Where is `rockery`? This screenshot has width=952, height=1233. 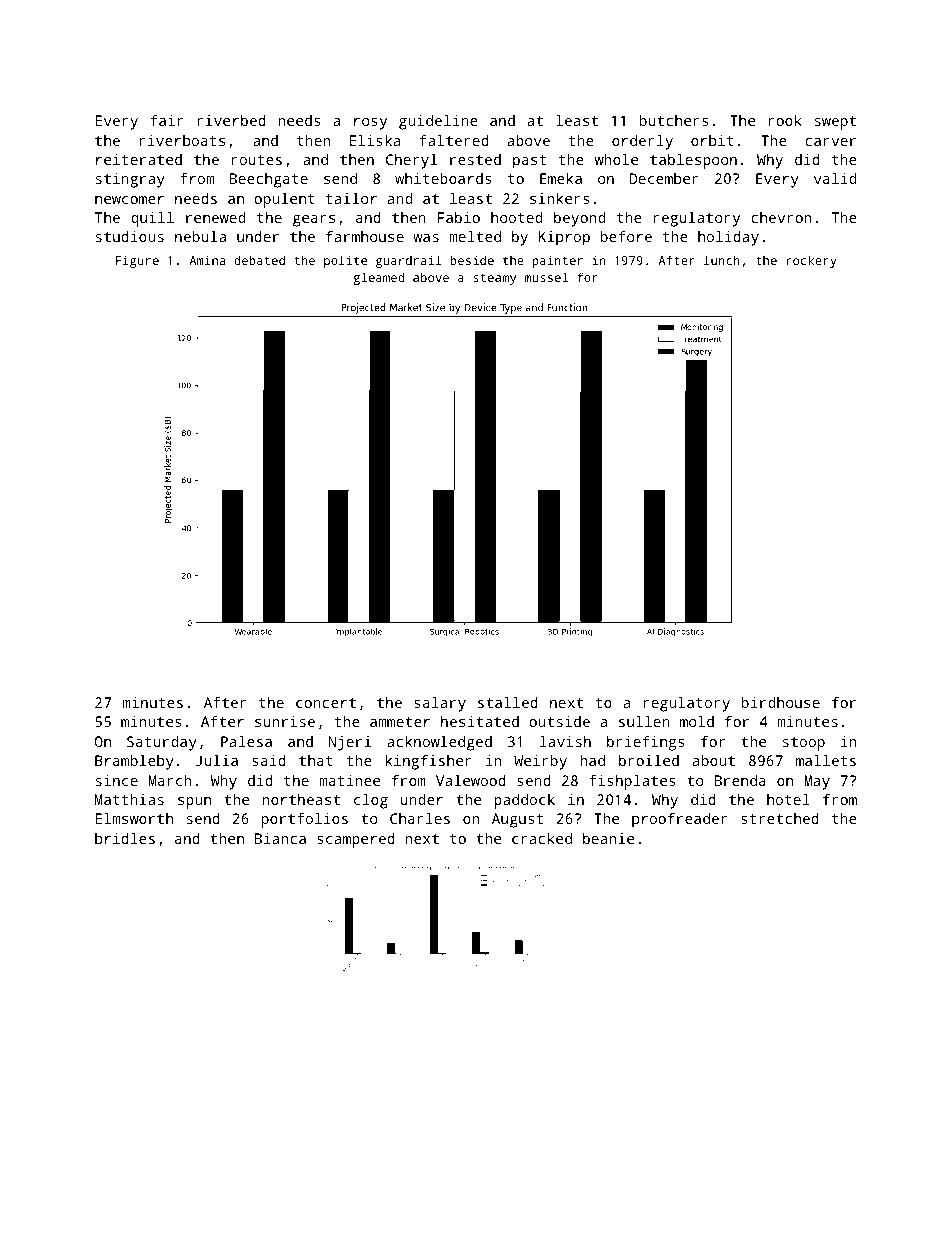
rockery is located at coordinates (811, 261).
